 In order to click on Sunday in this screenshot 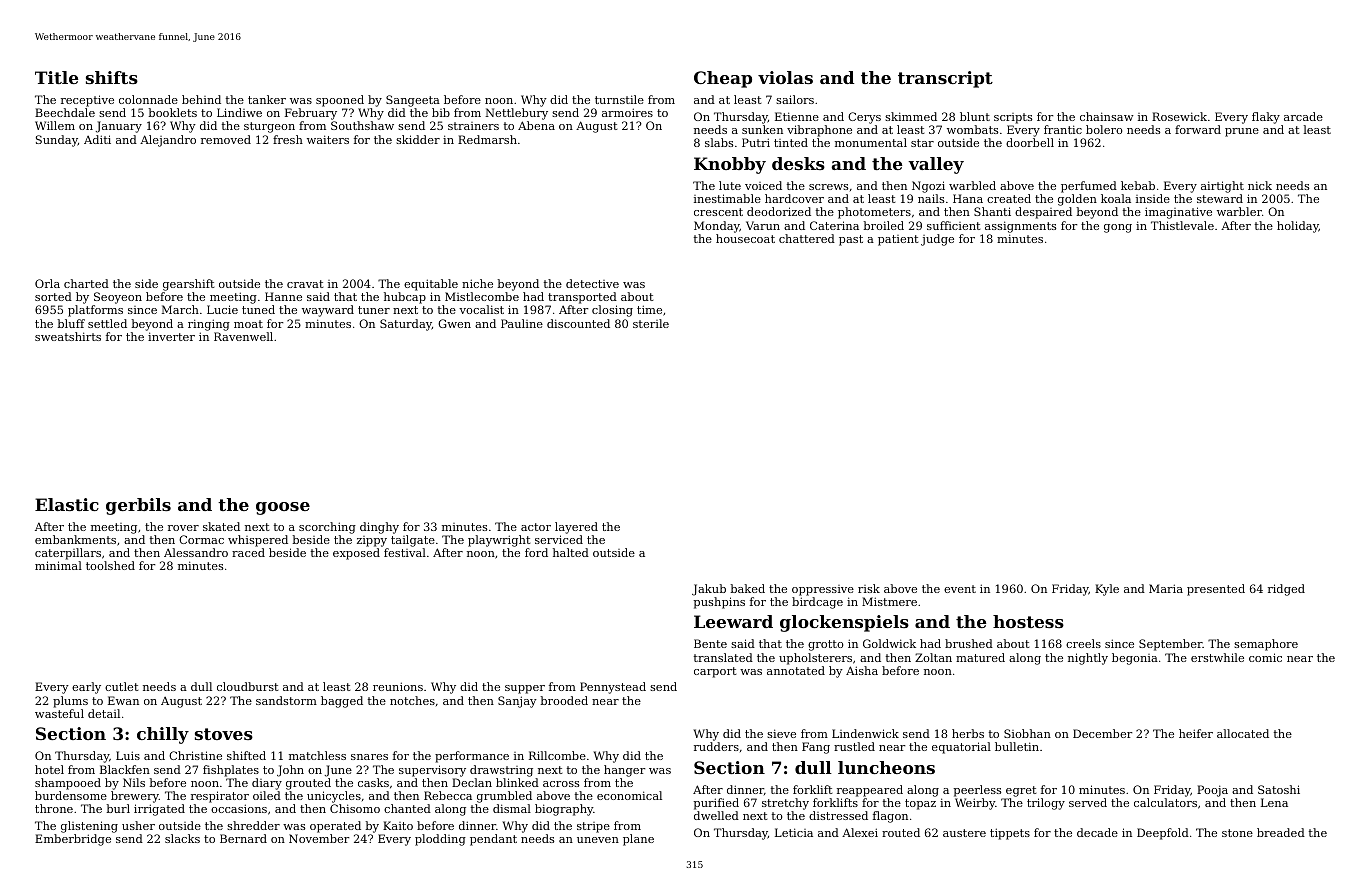, I will do `click(57, 141)`.
